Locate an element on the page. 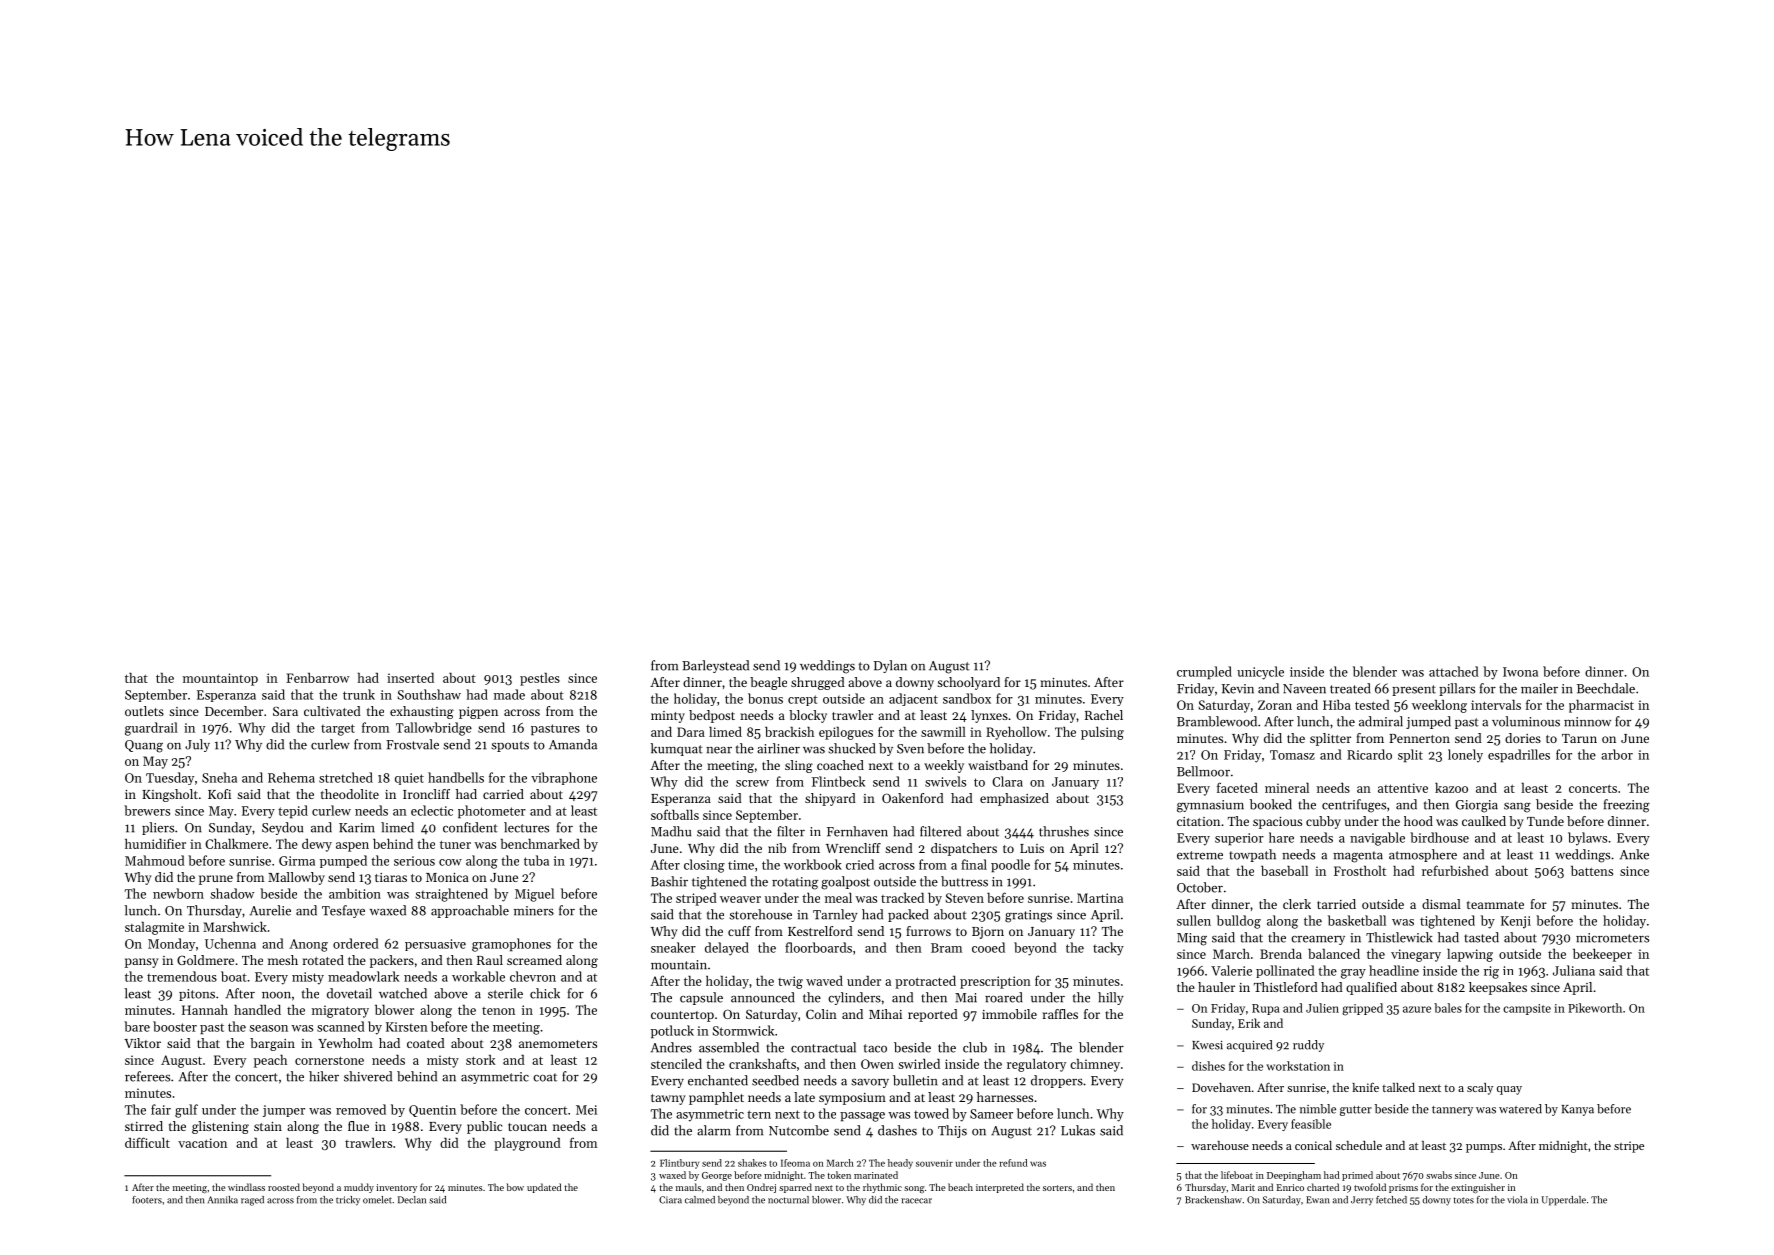  gymnasium is located at coordinates (1210, 806).
